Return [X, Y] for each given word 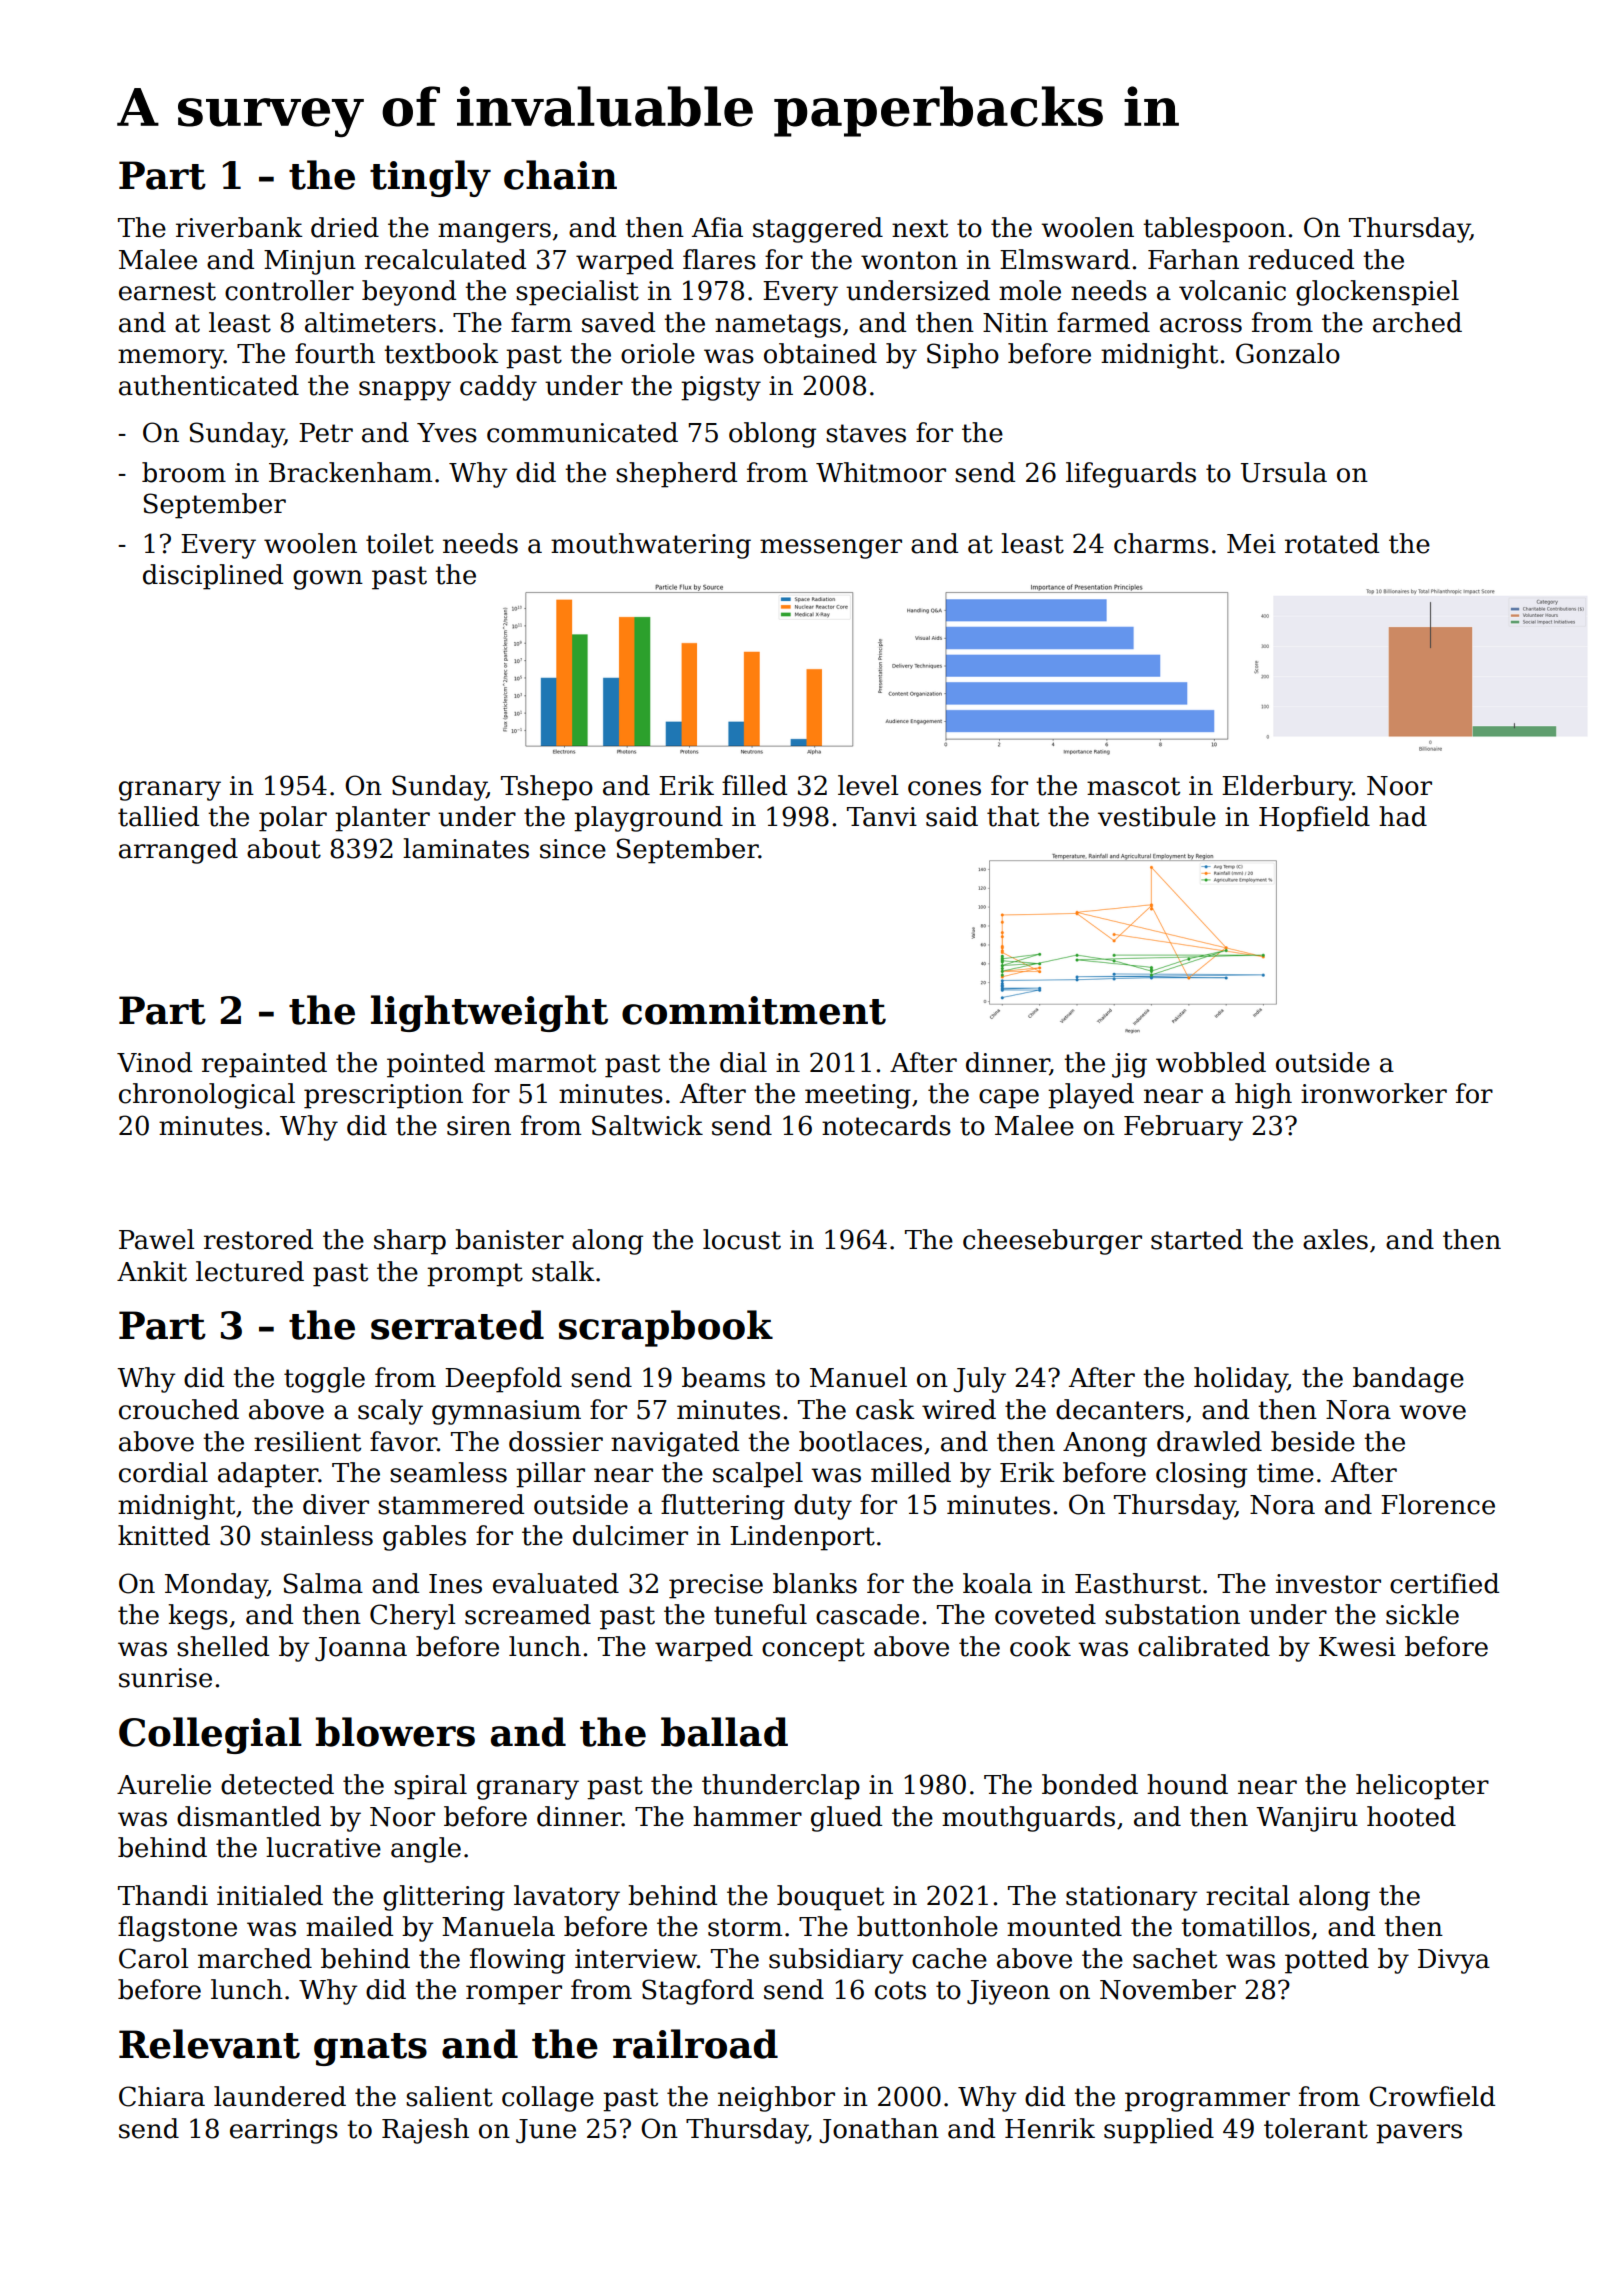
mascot [1133, 786]
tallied [158, 816]
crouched [179, 1409]
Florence [1438, 1504]
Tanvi [882, 817]
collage [548, 2099]
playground [648, 819]
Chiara [162, 2096]
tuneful [760, 1614]
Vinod [154, 1062]
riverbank [239, 227]
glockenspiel [1377, 293]
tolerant [1316, 2128]
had [1403, 816]
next [920, 228]
